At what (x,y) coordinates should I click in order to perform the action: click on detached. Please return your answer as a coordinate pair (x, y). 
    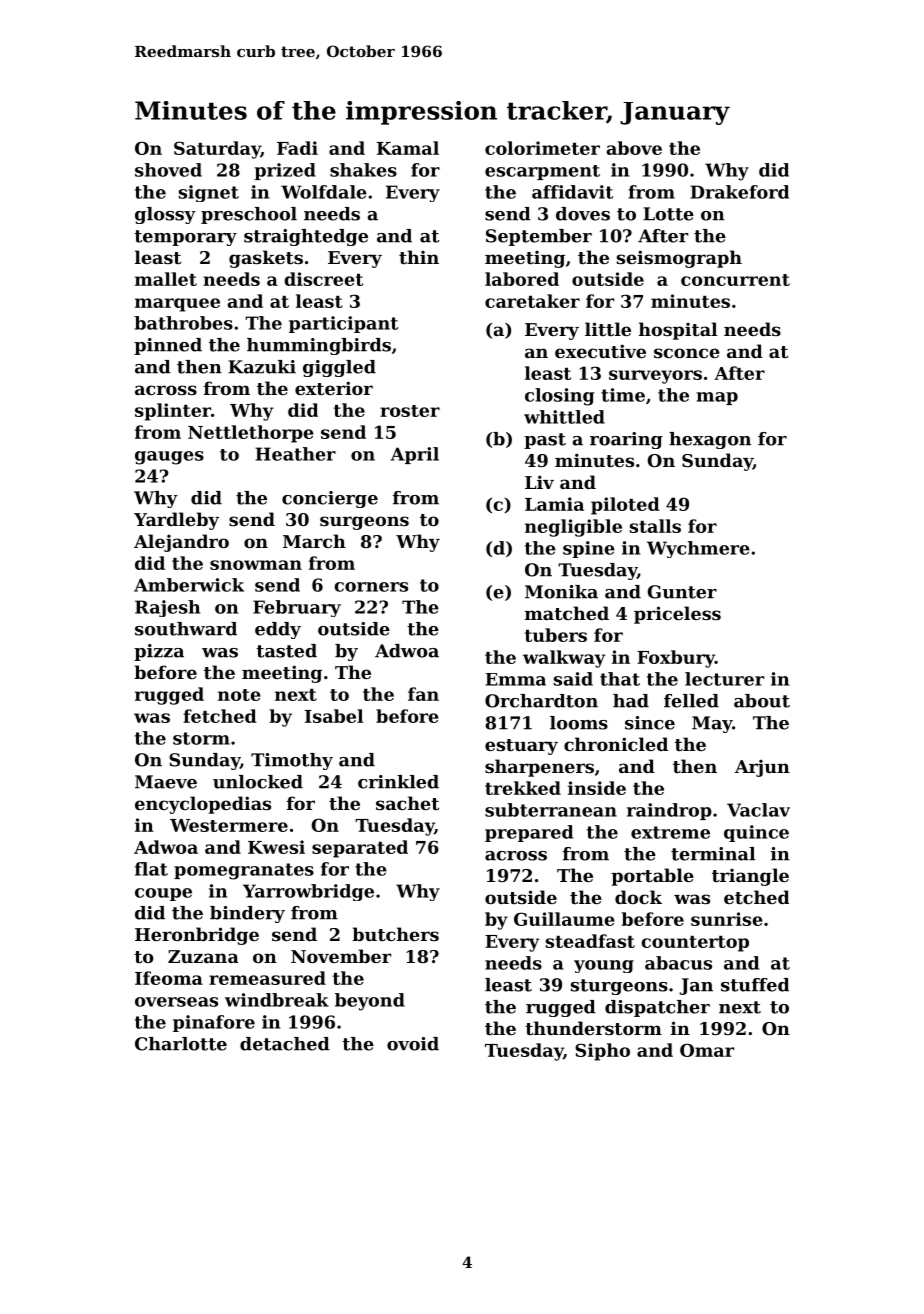
    Looking at the image, I should click on (285, 1044).
